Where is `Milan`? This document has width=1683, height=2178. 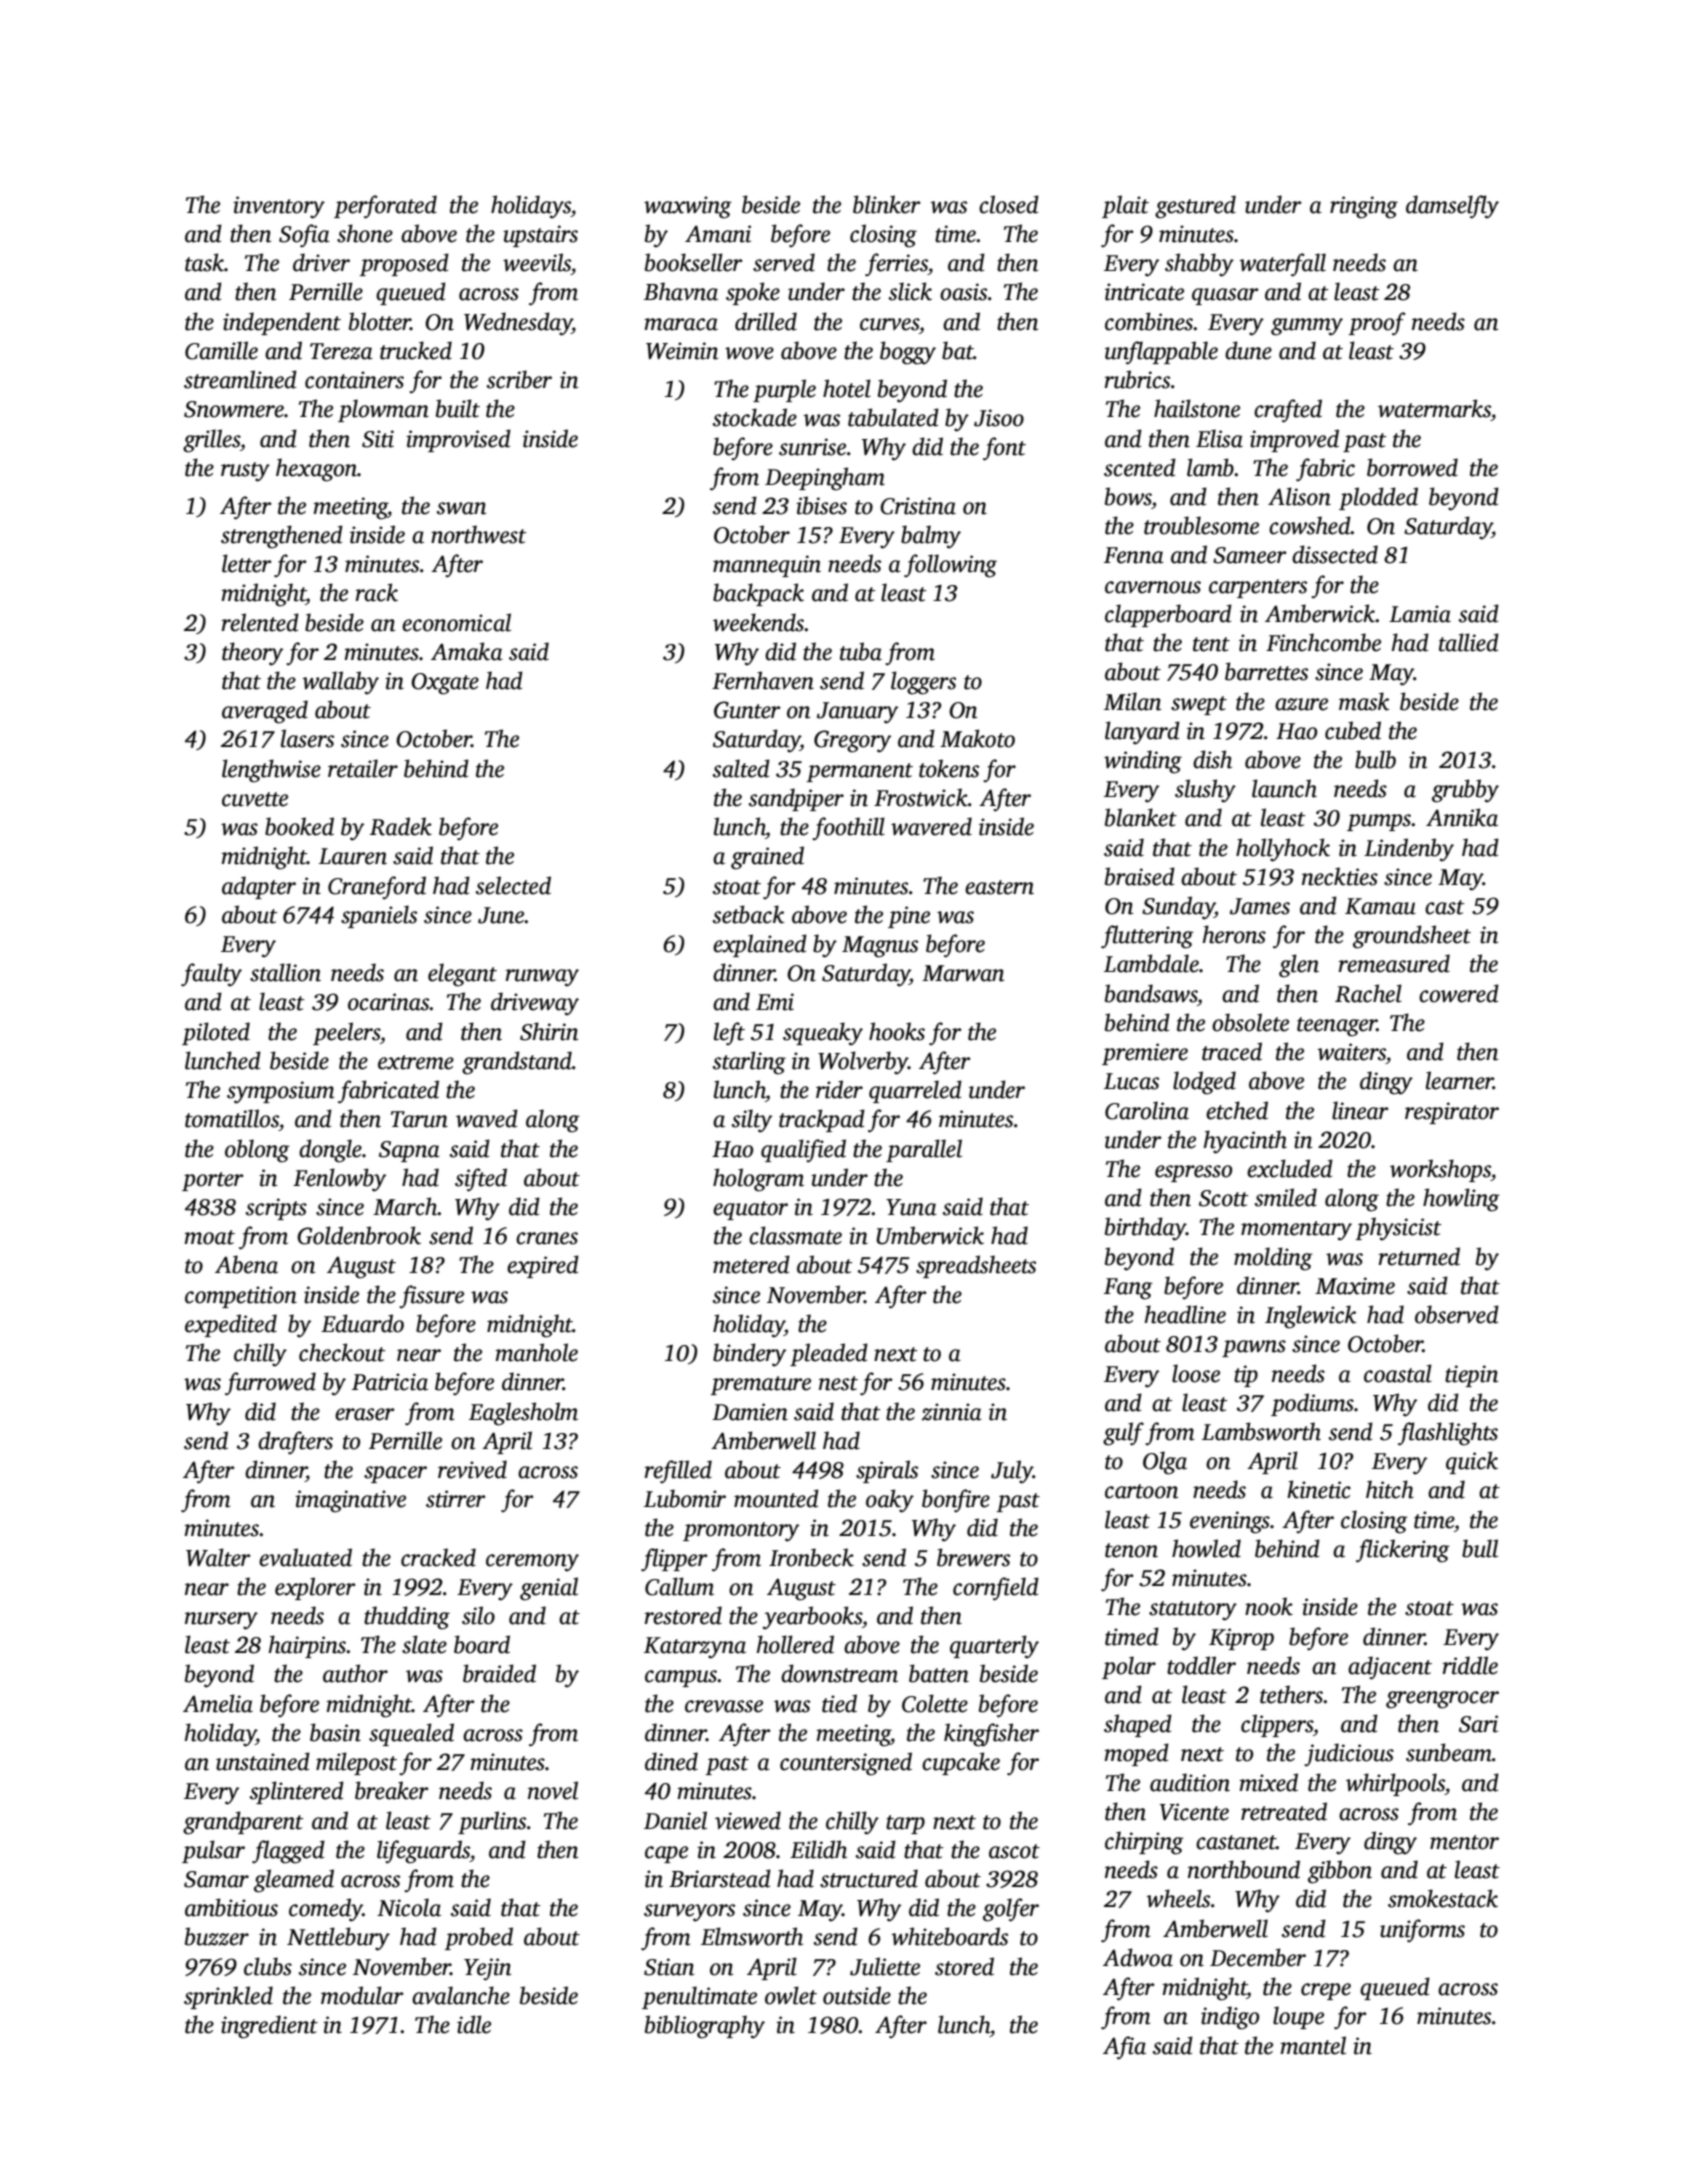
Milan is located at coordinates (1132, 701).
